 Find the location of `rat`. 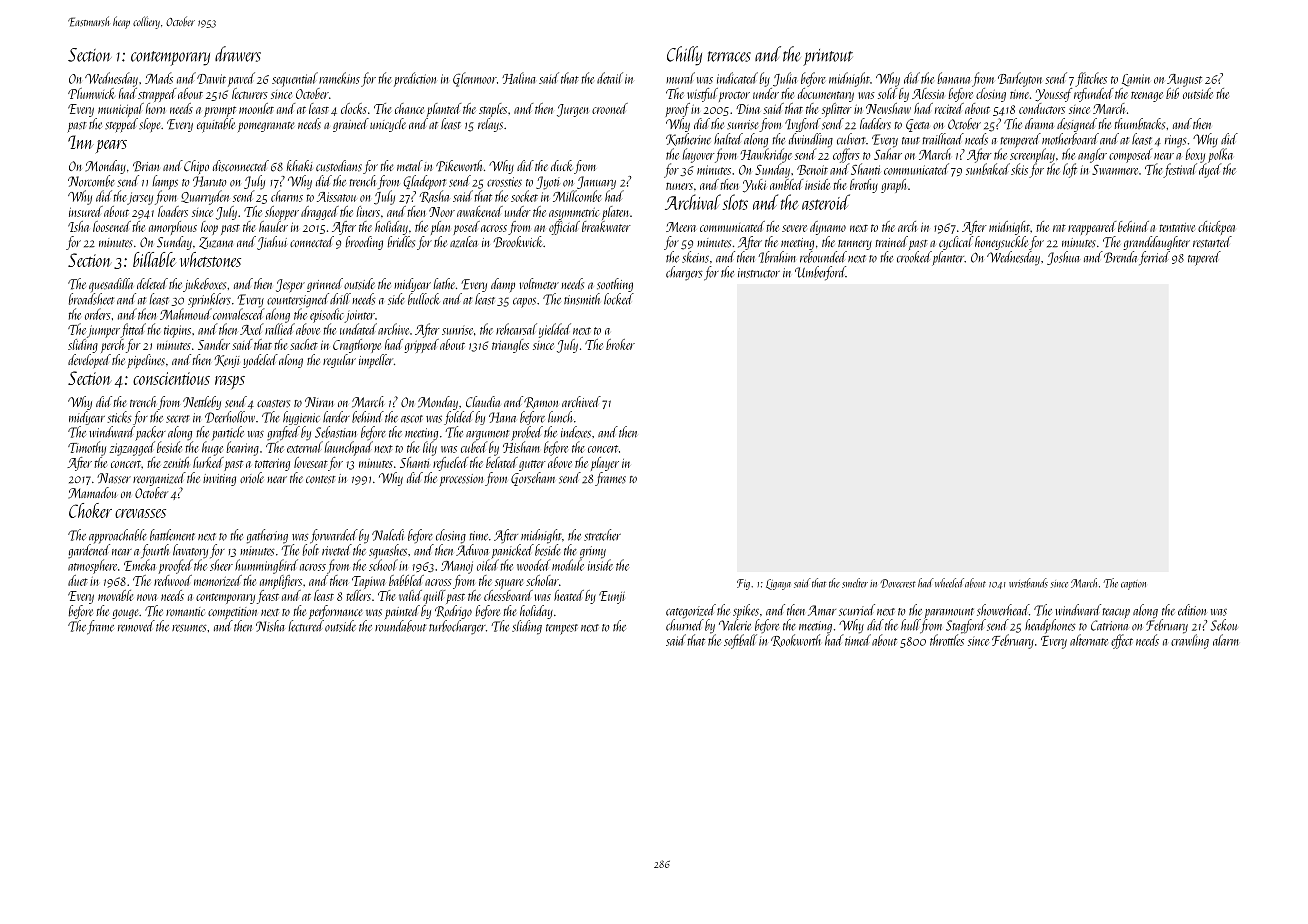

rat is located at coordinates (1059, 228).
